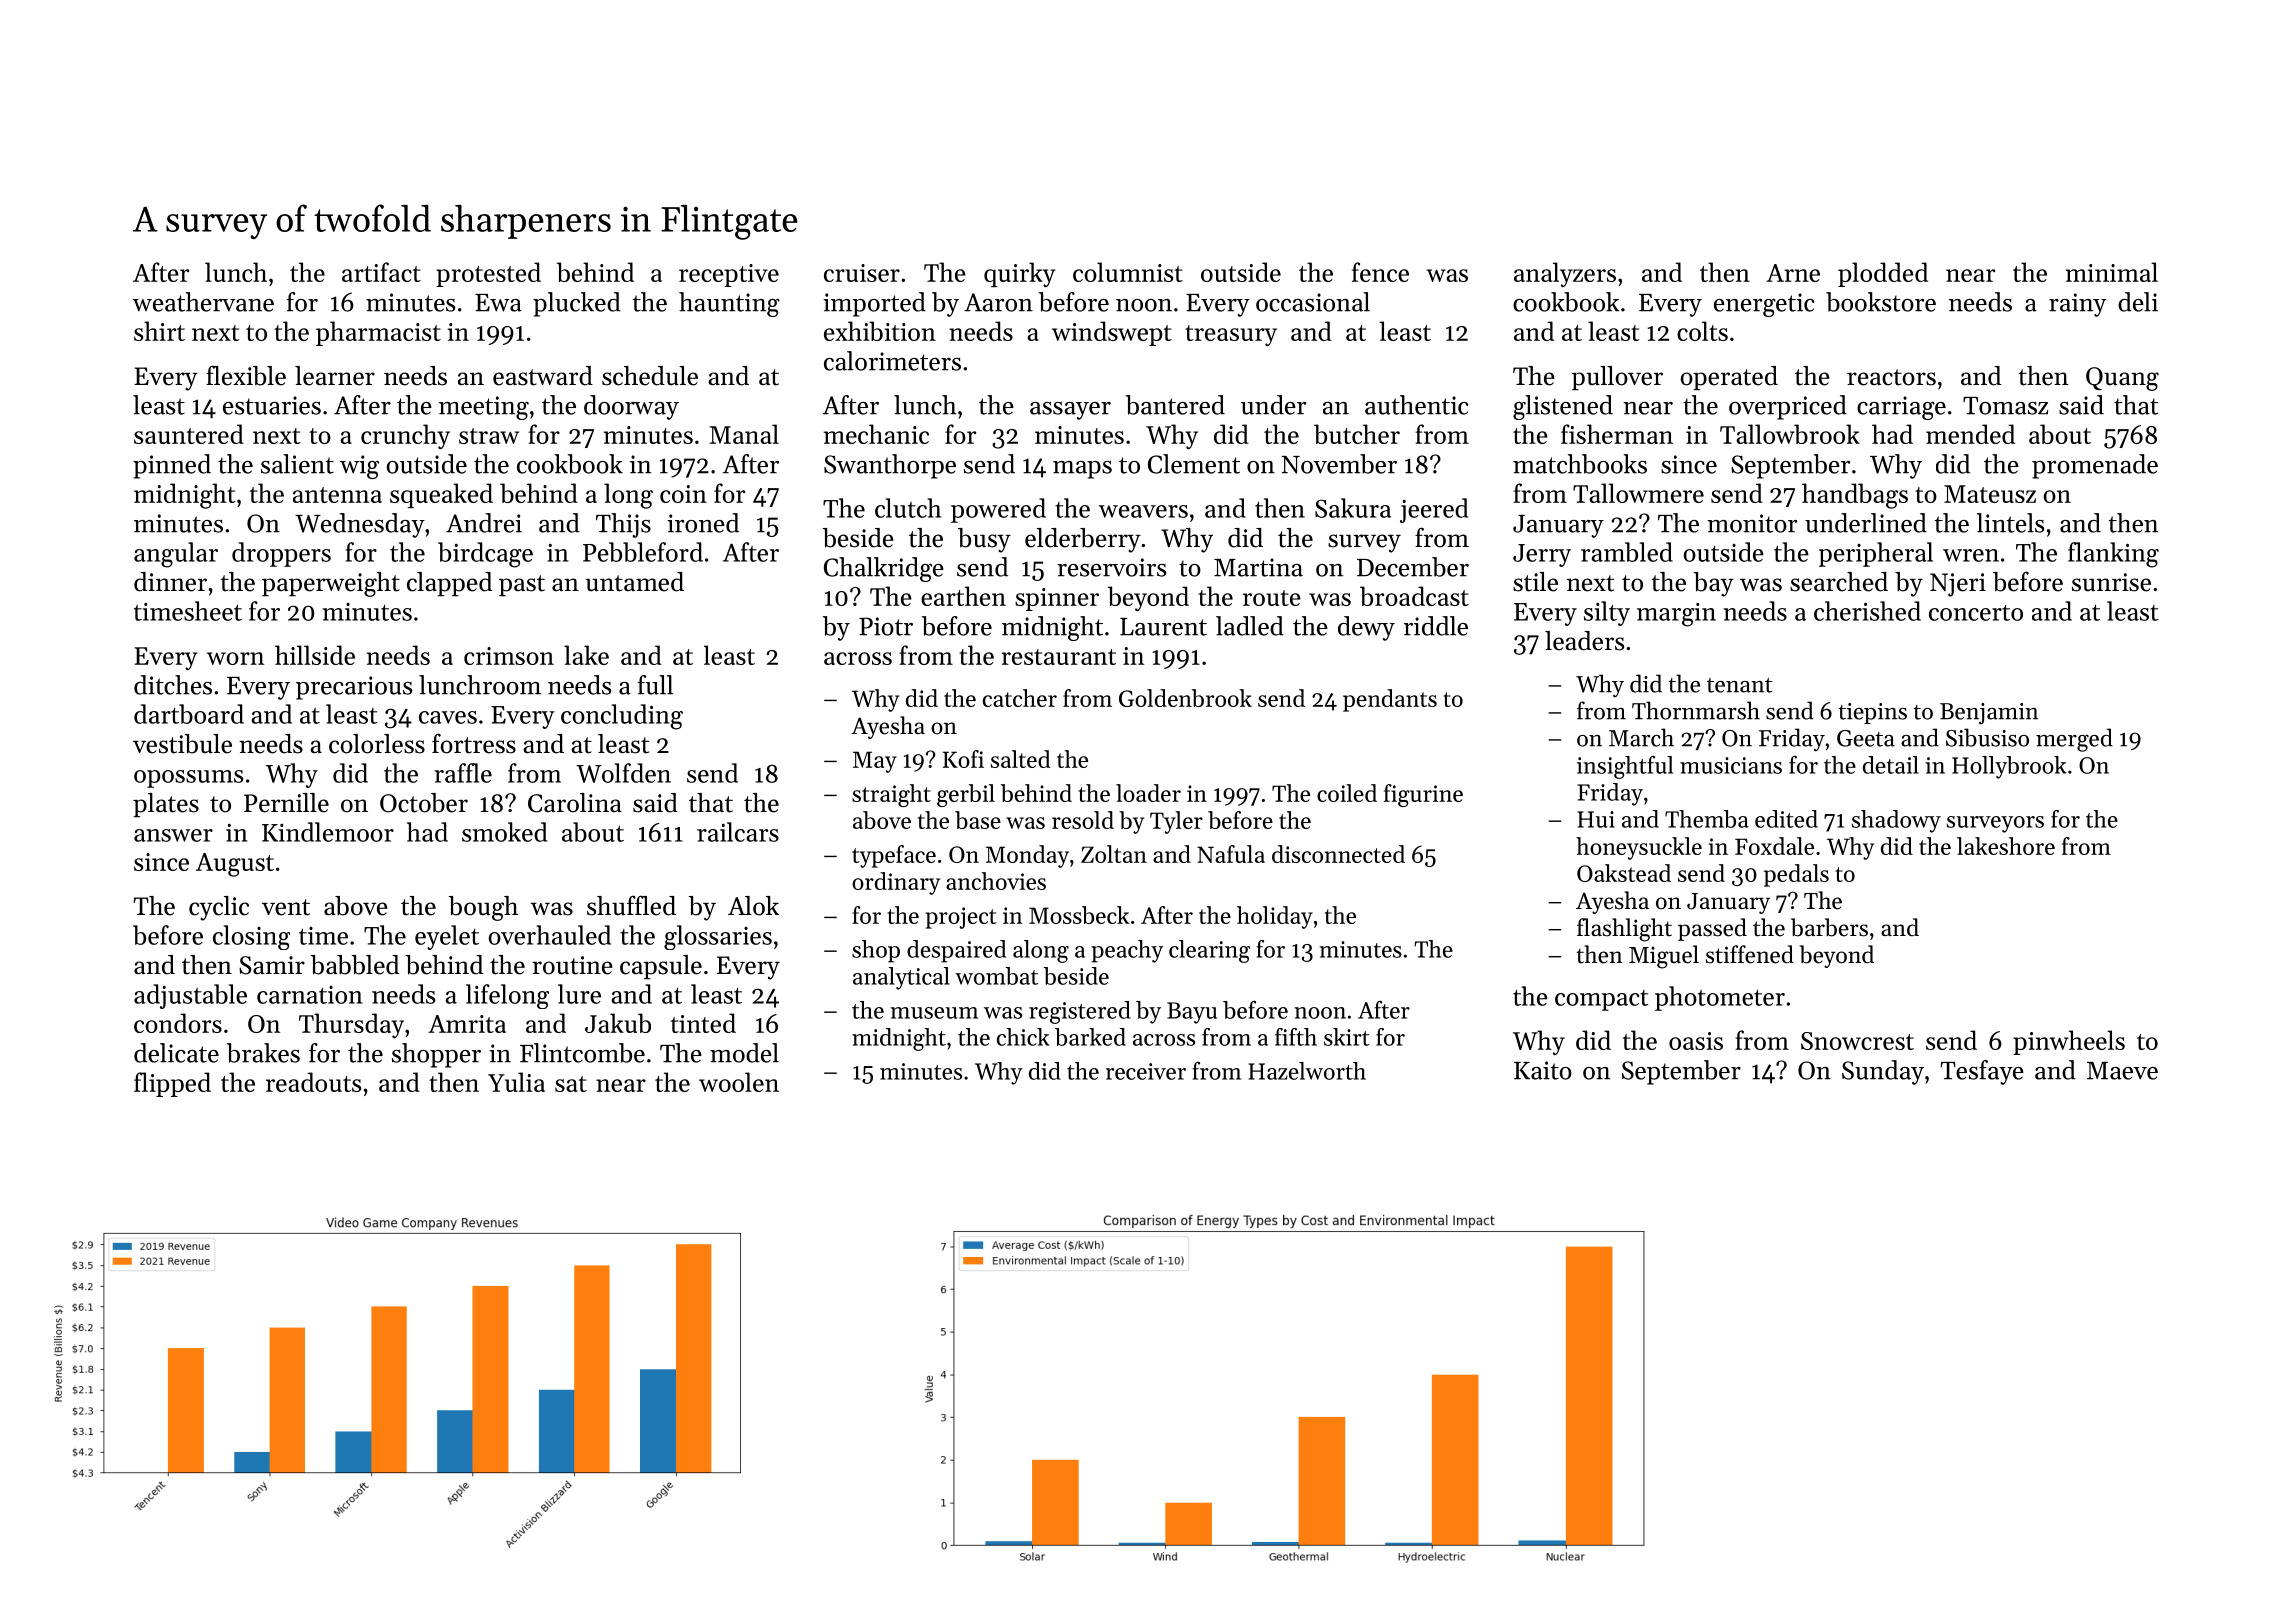 This image has height=1620, width=2292. What do you see at coordinates (1272, 598) in the image?
I see `route` at bounding box center [1272, 598].
